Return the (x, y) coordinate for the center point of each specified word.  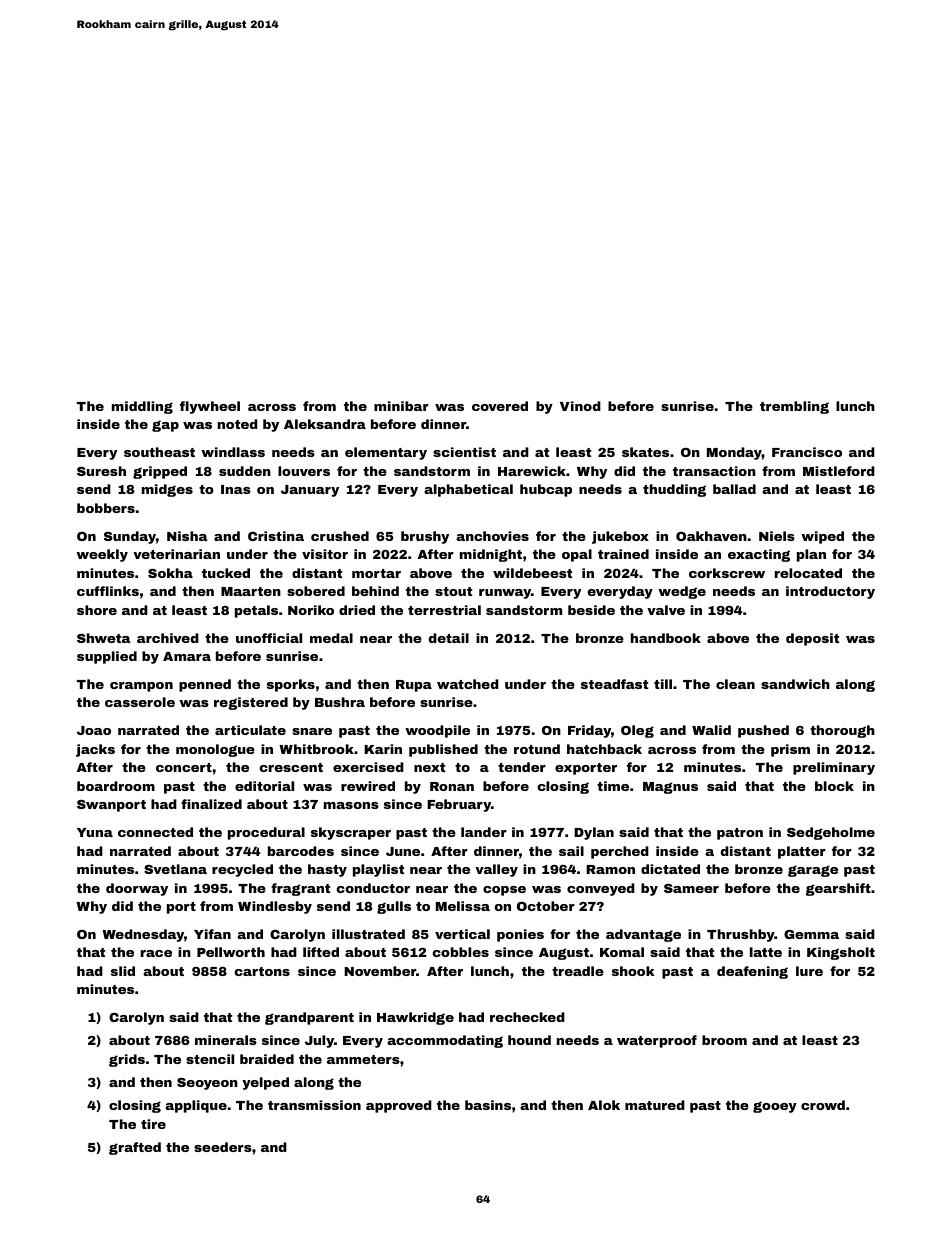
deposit (812, 639)
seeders (223, 1147)
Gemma (811, 934)
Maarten (251, 591)
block (834, 786)
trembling (794, 407)
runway (505, 594)
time (613, 786)
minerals (226, 1040)
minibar (401, 406)
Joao (94, 730)
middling (142, 407)
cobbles (461, 952)
